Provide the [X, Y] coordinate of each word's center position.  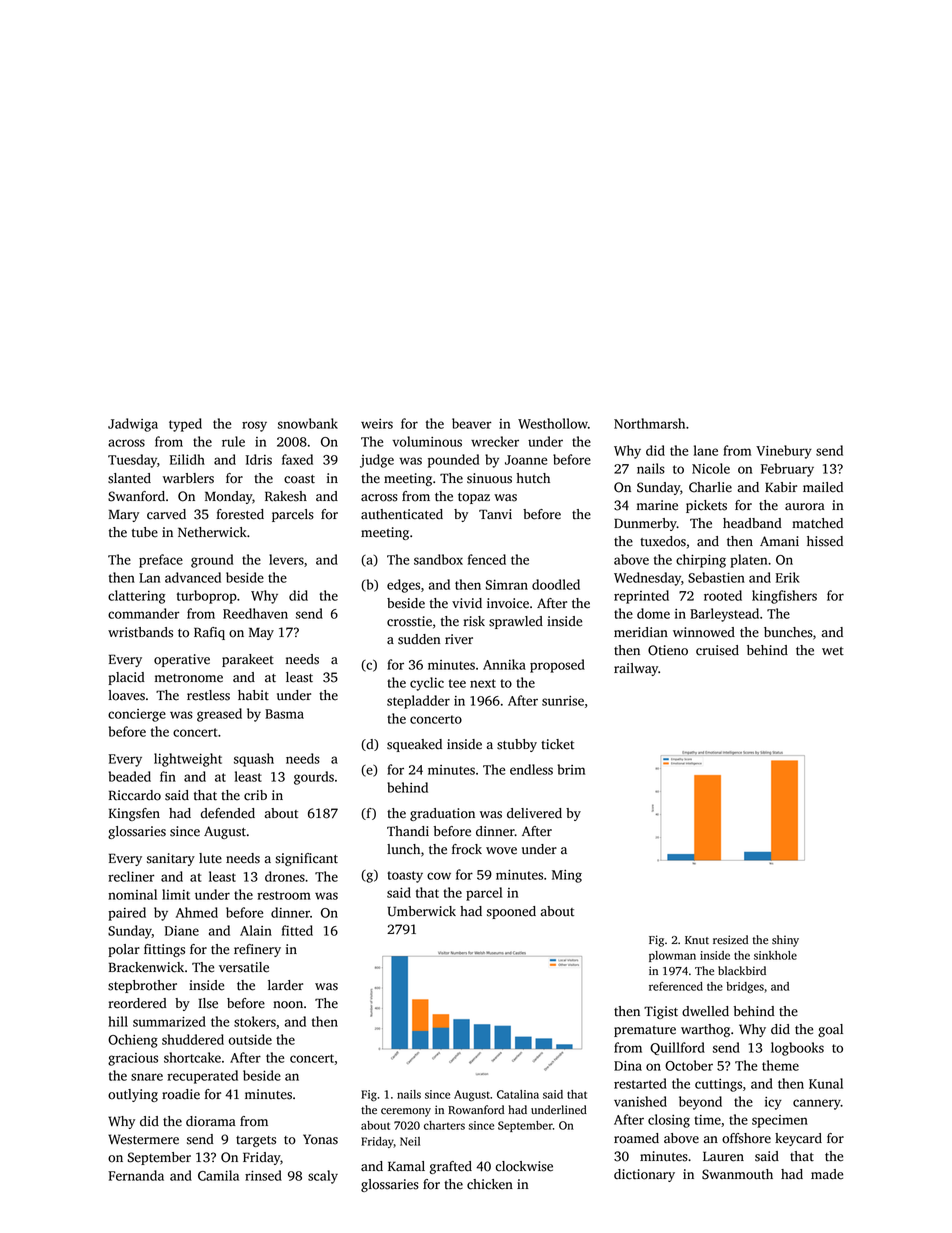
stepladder [418, 702]
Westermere [143, 1139]
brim [571, 769]
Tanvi [495, 514]
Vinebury [784, 452]
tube [145, 532]
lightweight [188, 760]
